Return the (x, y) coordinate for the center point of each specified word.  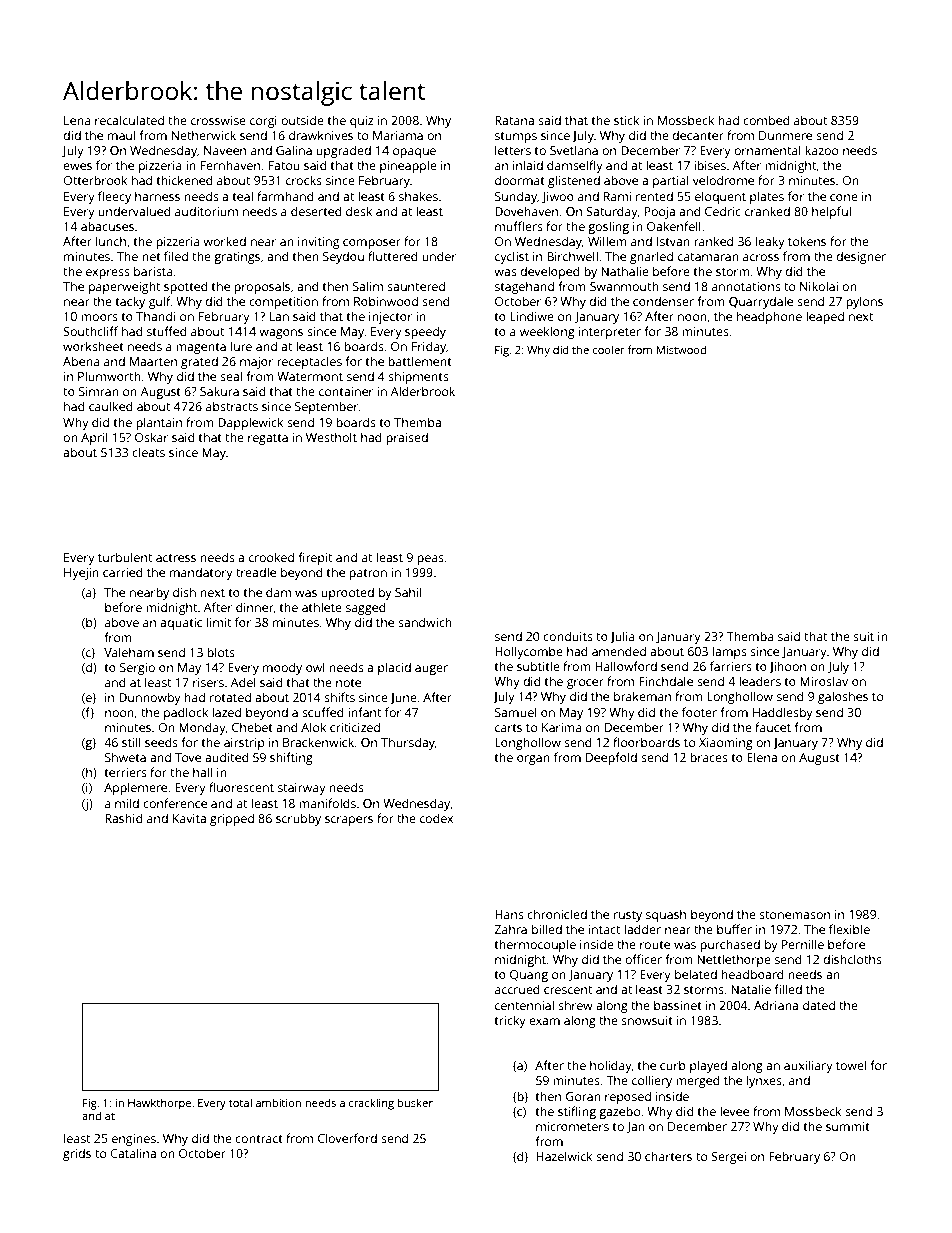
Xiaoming (726, 744)
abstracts (232, 406)
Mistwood (681, 349)
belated (696, 974)
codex (436, 818)
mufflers (519, 226)
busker (415, 1102)
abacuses (107, 226)
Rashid (124, 818)
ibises (710, 165)
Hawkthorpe (159, 1104)
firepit (315, 558)
